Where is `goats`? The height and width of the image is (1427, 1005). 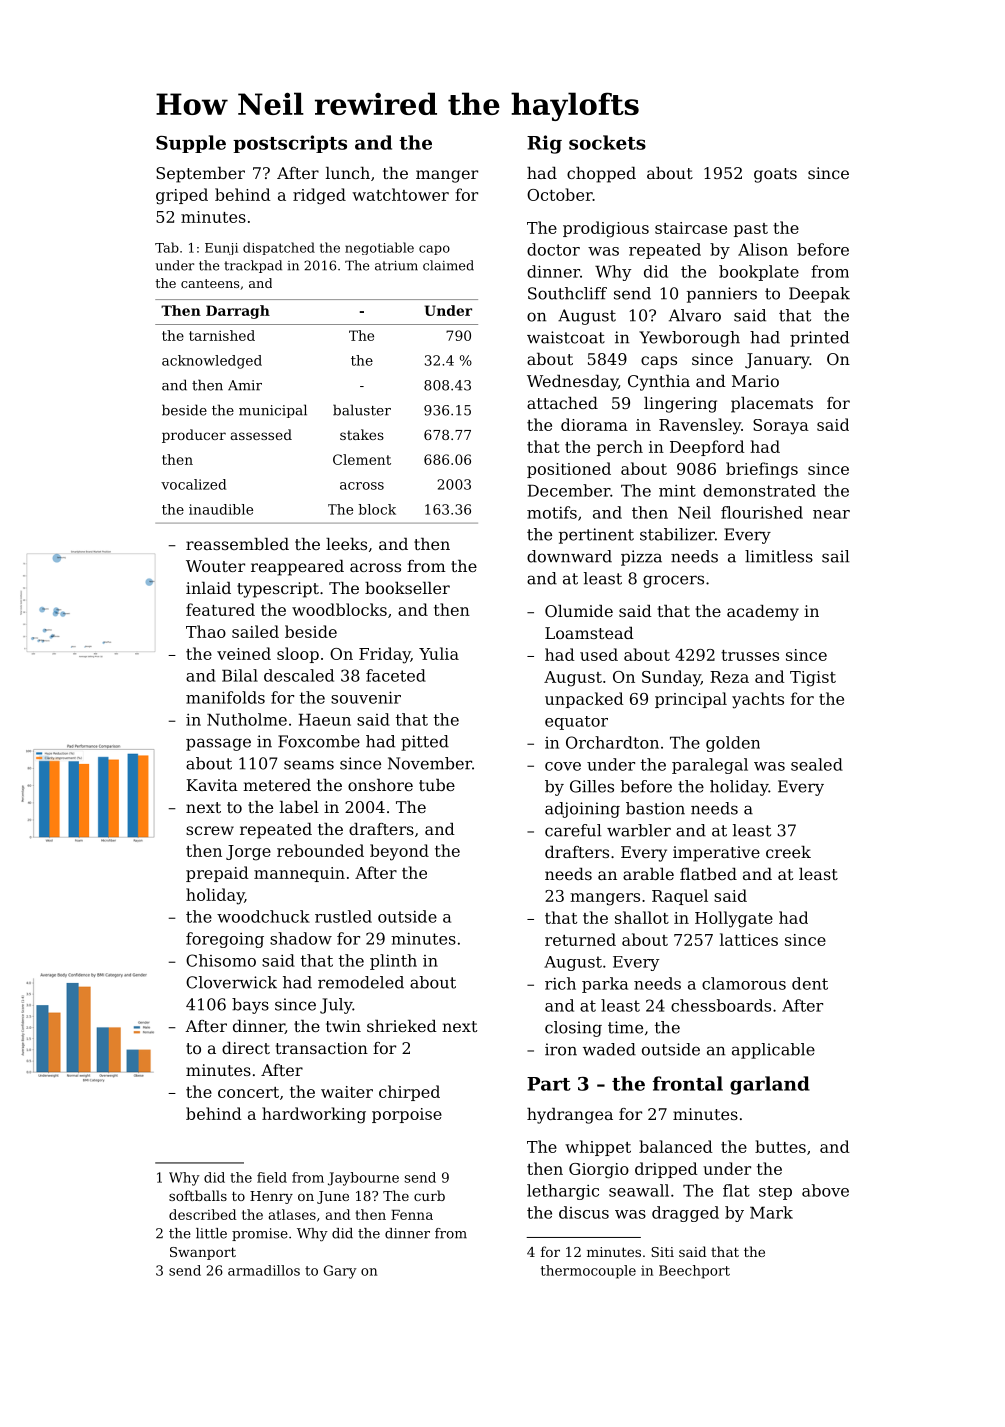
goats is located at coordinates (775, 175).
